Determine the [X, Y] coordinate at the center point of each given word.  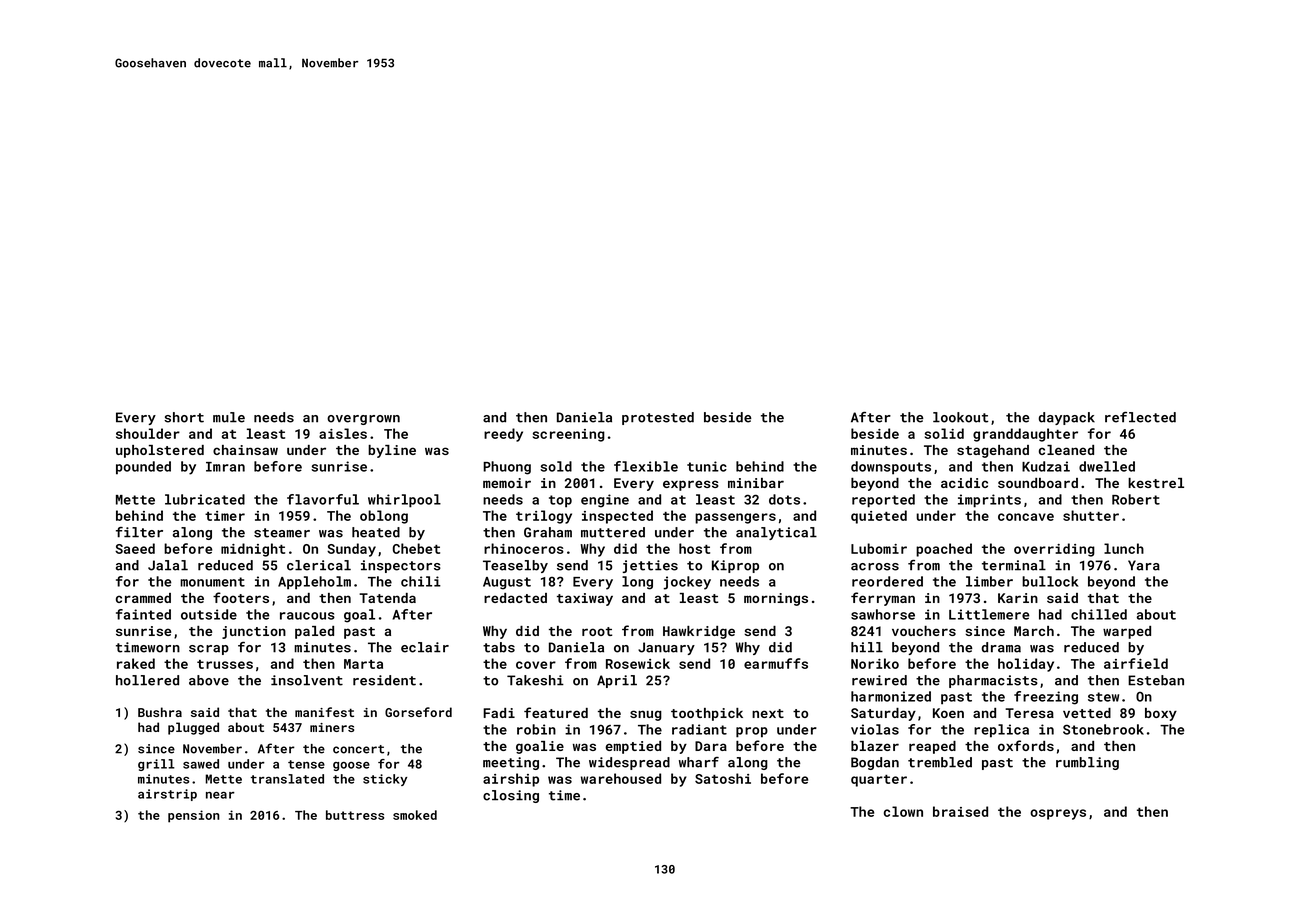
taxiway [585, 599]
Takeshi [535, 680]
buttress [355, 815]
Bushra [160, 712]
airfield [1136, 663]
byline [392, 451]
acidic [964, 483]
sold [556, 466]
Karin [1018, 598]
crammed [143, 598]
